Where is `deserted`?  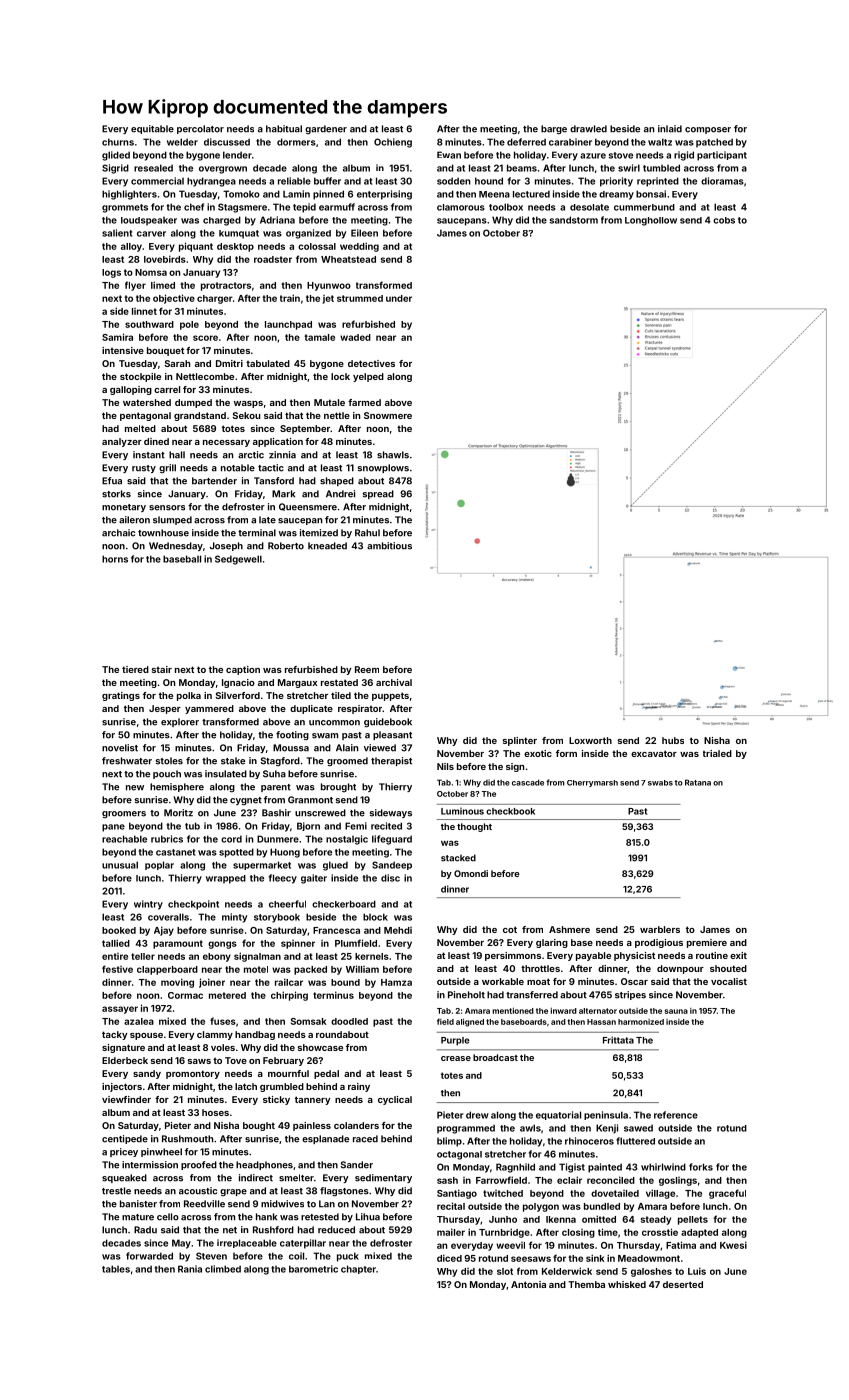 deserted is located at coordinates (683, 1284).
